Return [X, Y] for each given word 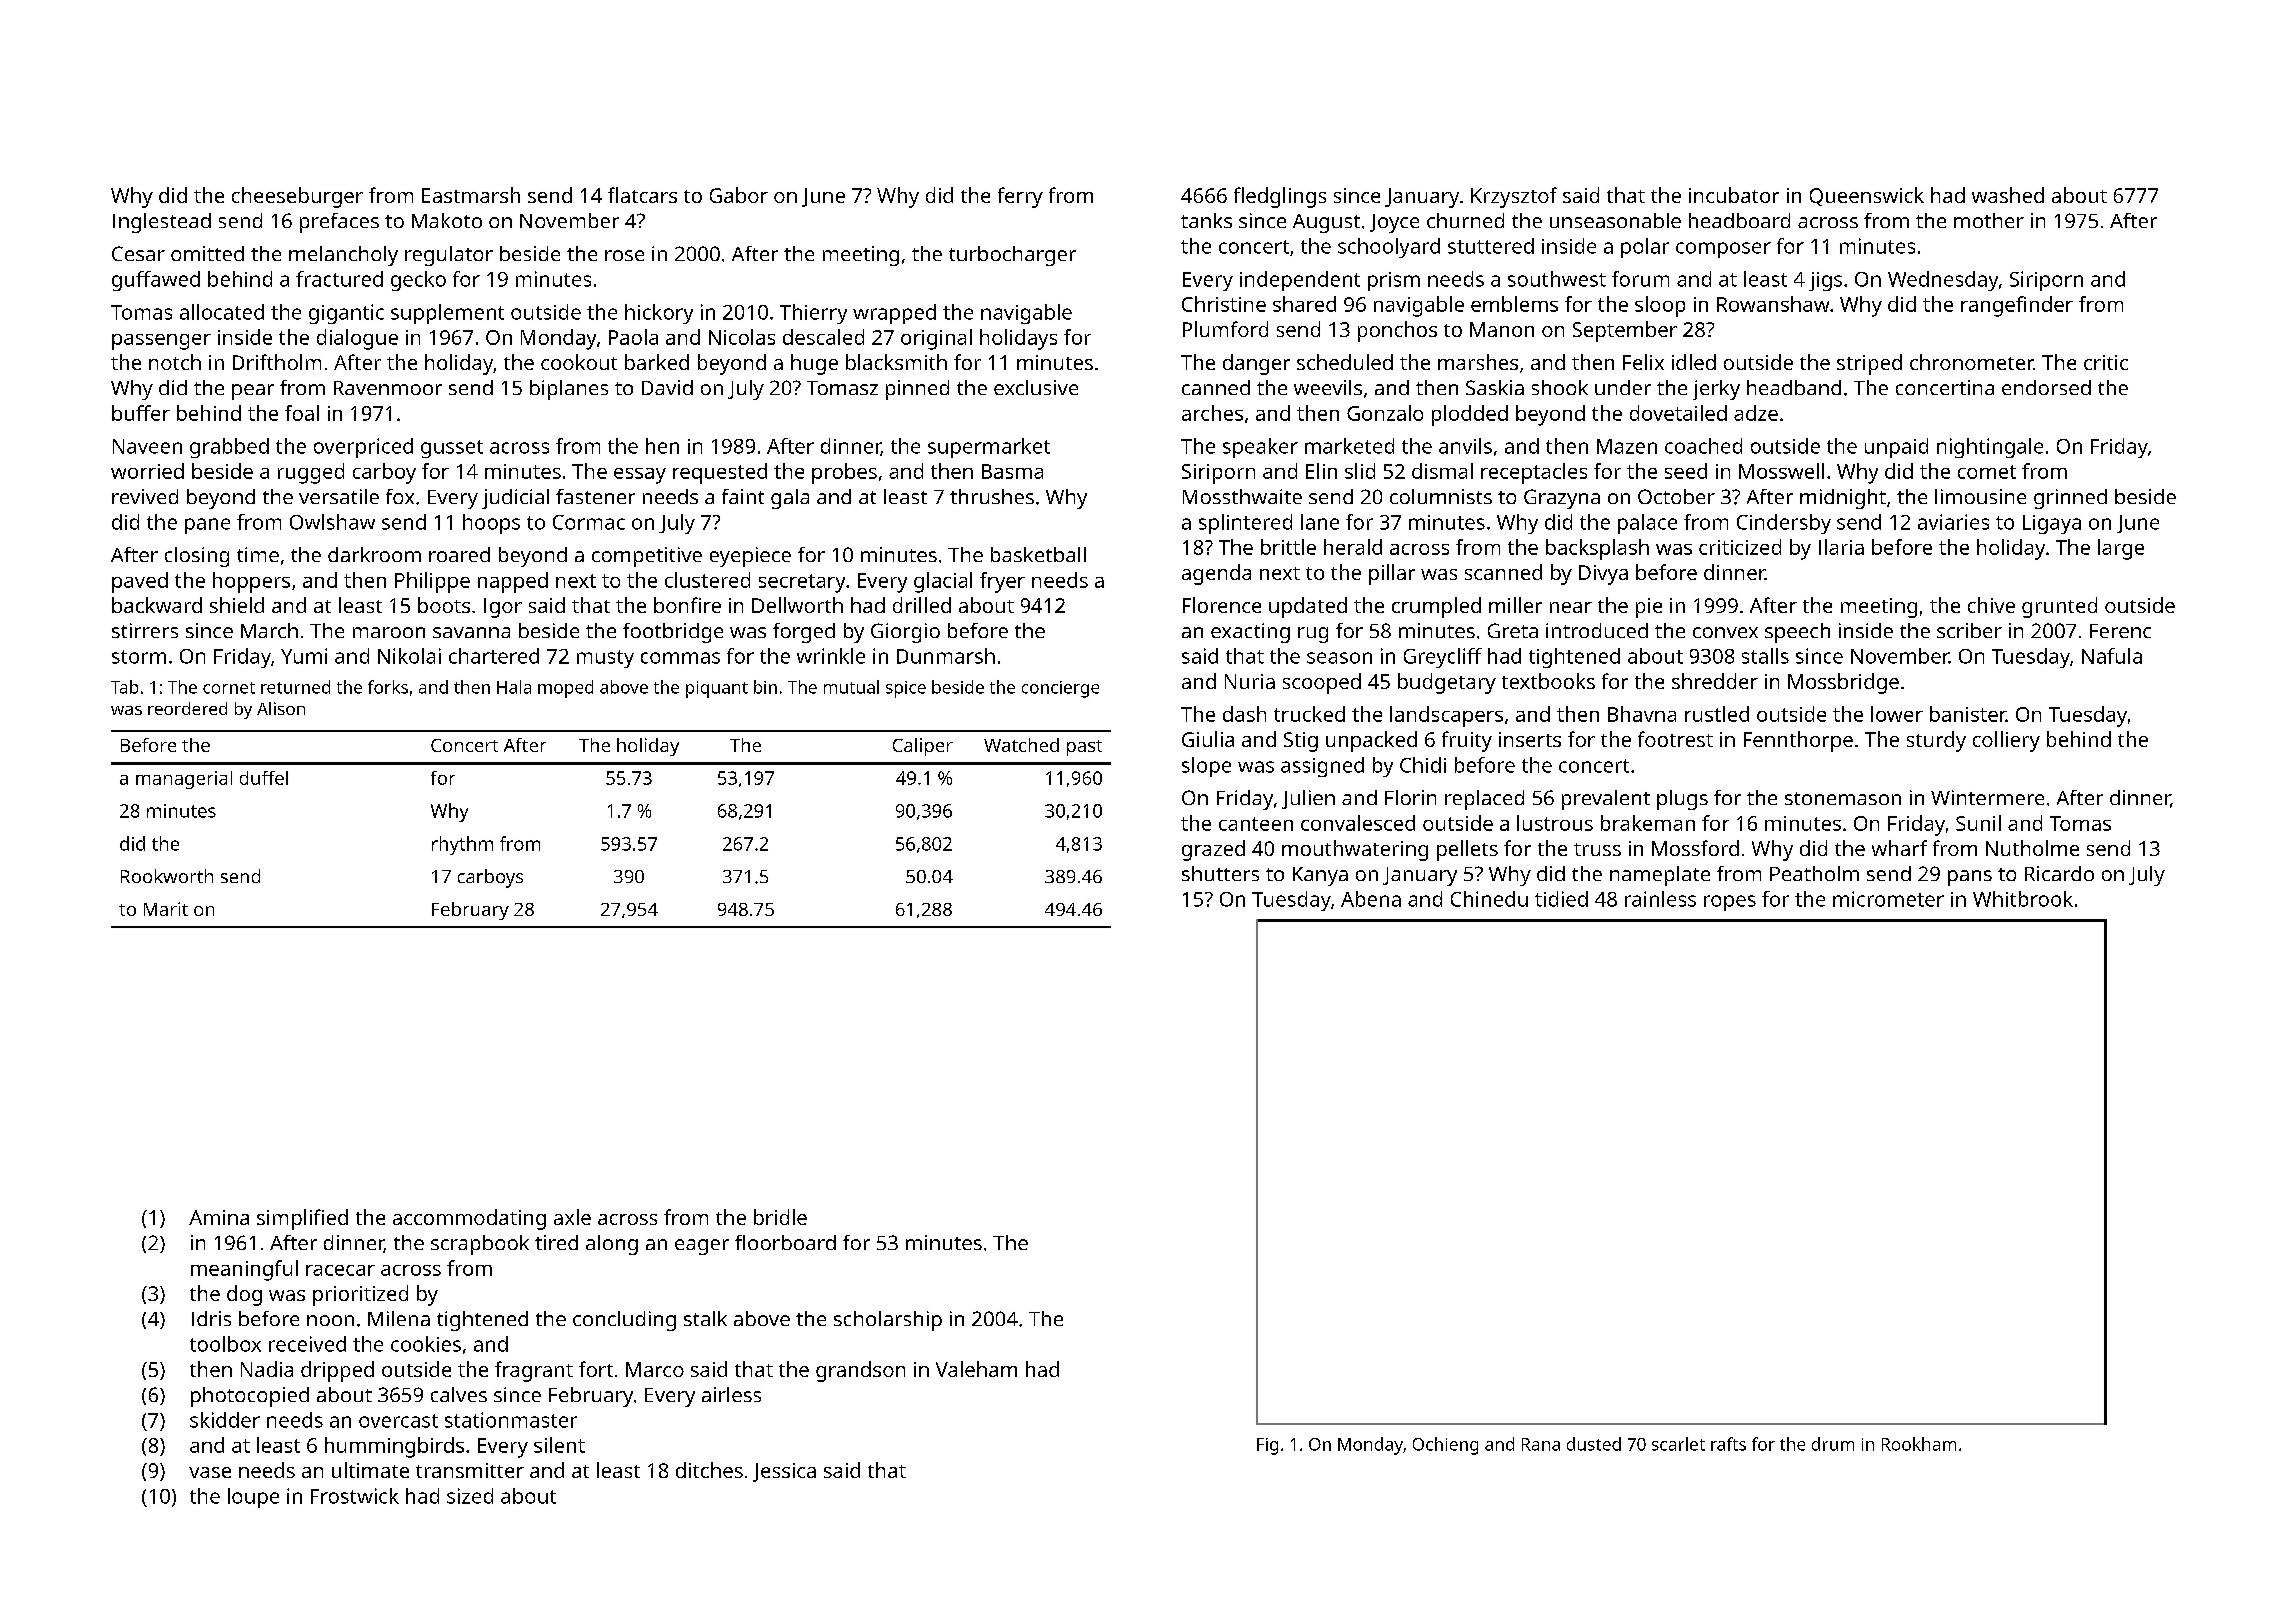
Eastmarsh [471, 195]
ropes [1730, 903]
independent [1300, 281]
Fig [1267, 1446]
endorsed [2046, 387]
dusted [1594, 1444]
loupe [253, 1498]
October [1676, 496]
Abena [1371, 899]
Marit [166, 909]
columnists [1441, 496]
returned [295, 687]
